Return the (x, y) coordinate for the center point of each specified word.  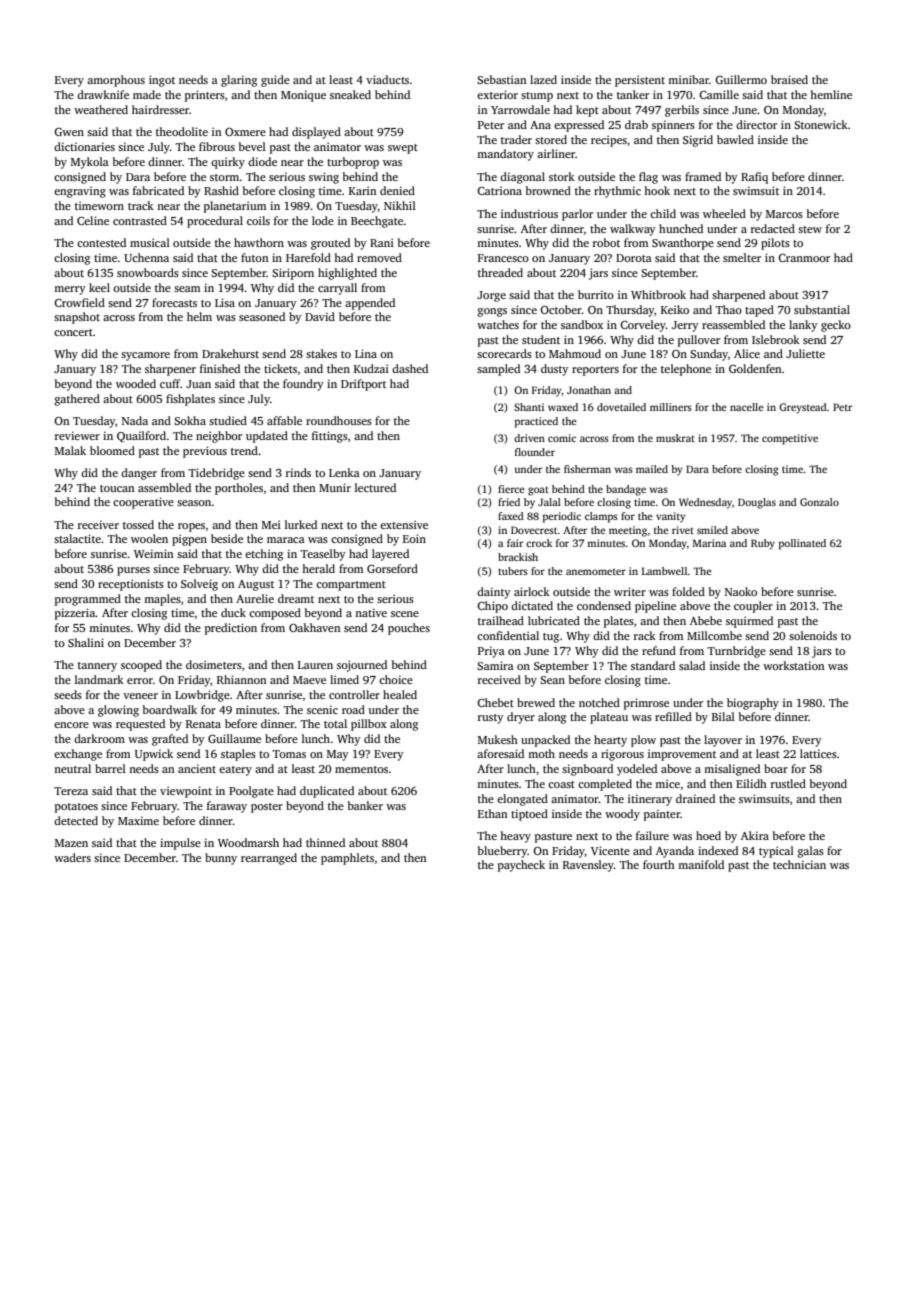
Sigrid (698, 141)
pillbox (369, 725)
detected (76, 820)
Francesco (503, 258)
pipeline (655, 607)
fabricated (158, 190)
